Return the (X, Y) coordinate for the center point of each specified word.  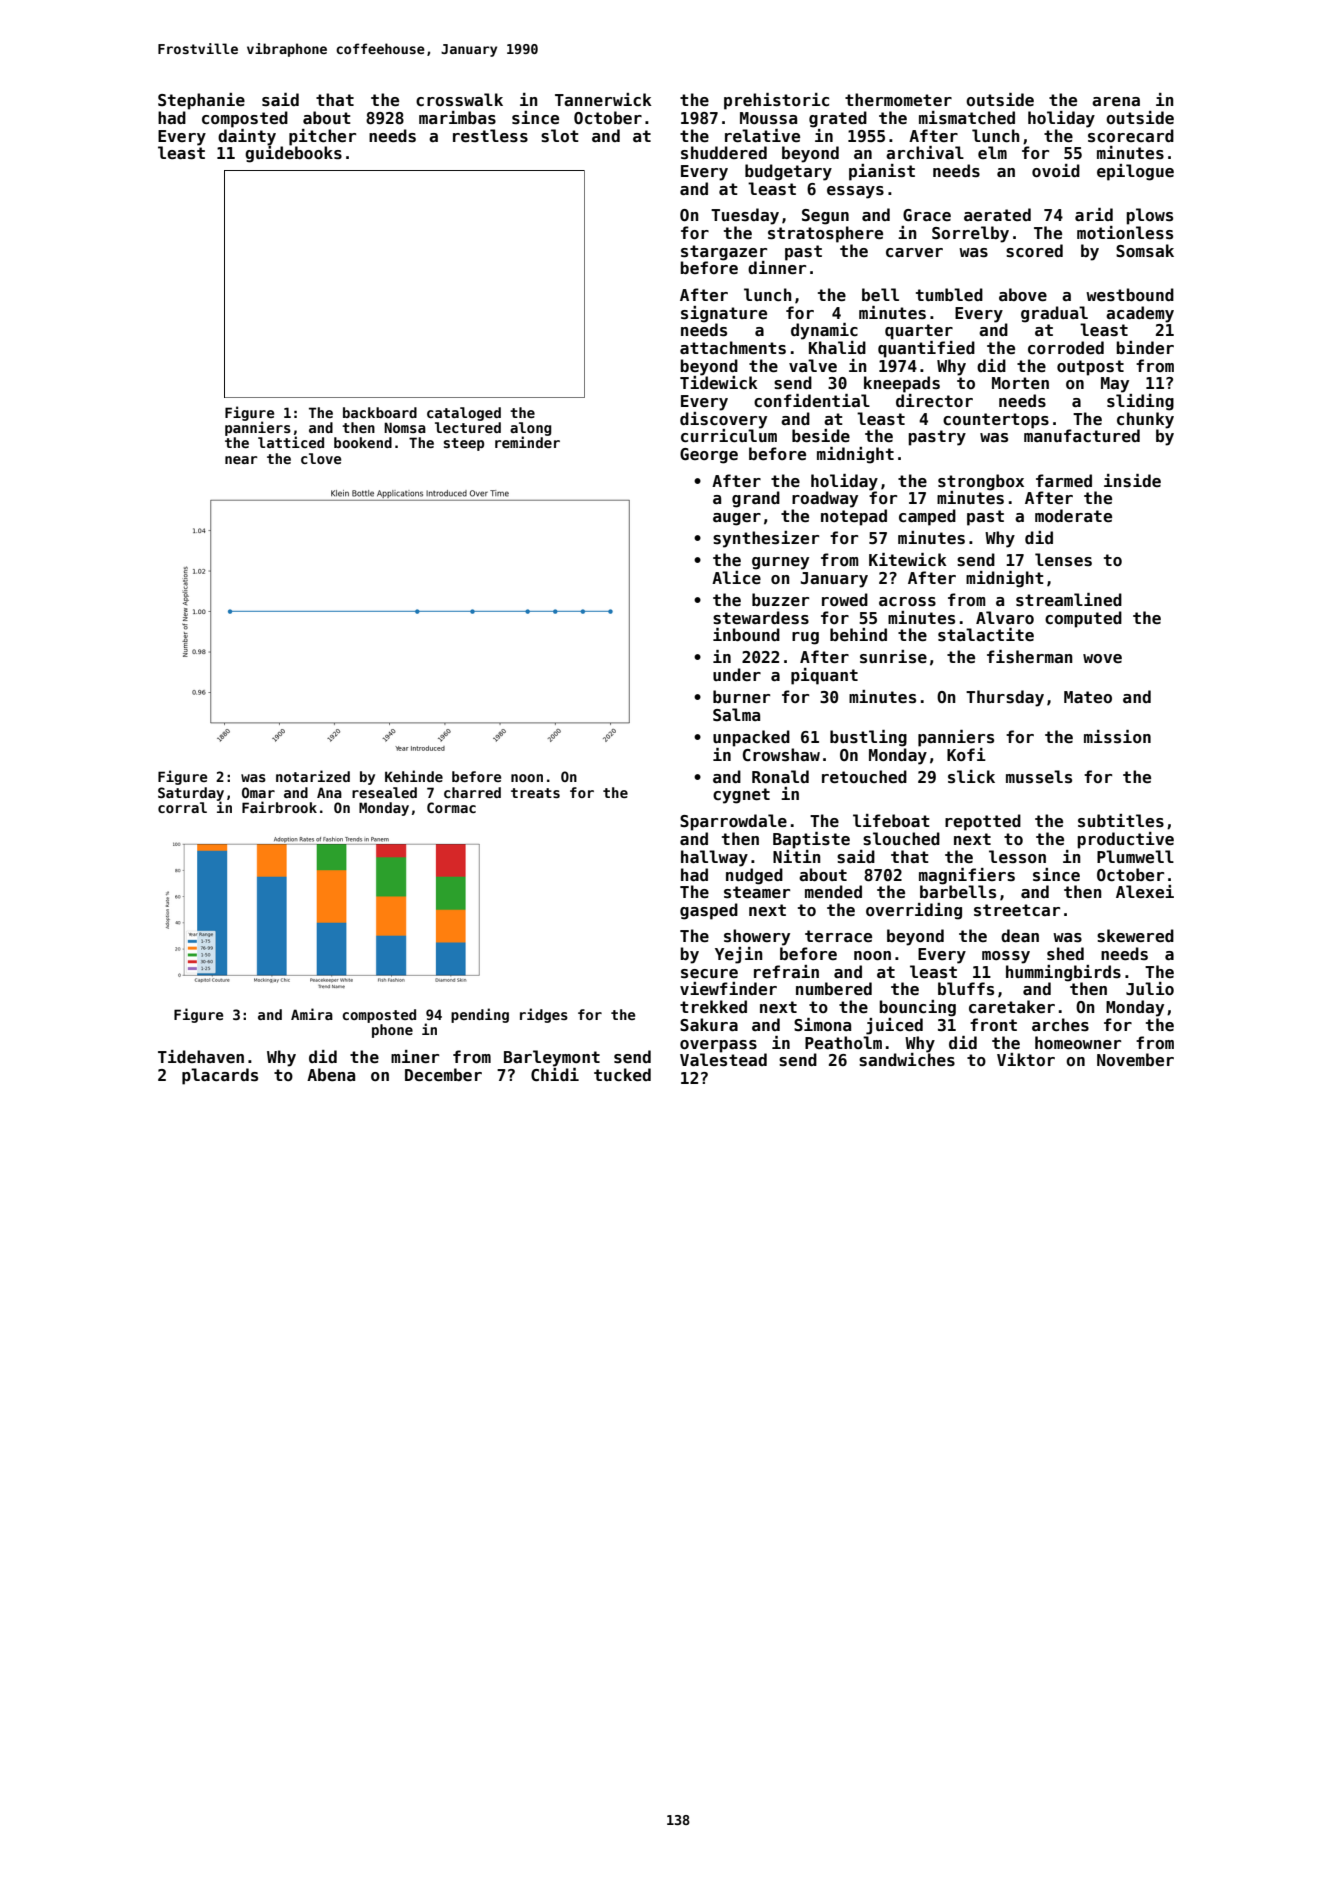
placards (220, 1076)
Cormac (451, 807)
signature (724, 314)
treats (535, 793)
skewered (1135, 936)
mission (1117, 737)
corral (182, 807)
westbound (1130, 295)
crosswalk (459, 100)
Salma (736, 714)
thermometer (898, 100)
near (241, 460)
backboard (380, 412)
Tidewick (719, 382)
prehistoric (776, 101)
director (934, 401)
